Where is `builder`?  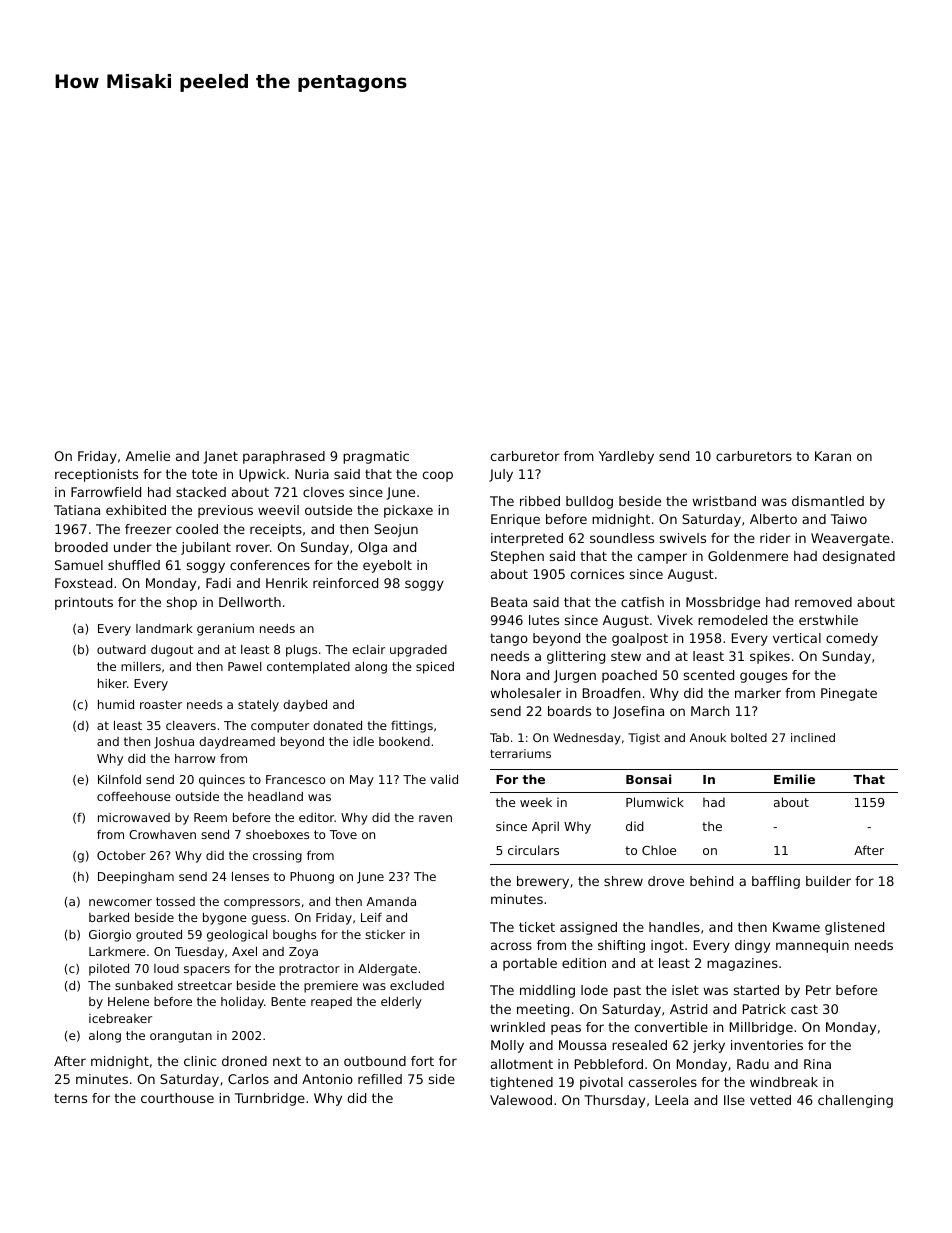 builder is located at coordinates (828, 881).
